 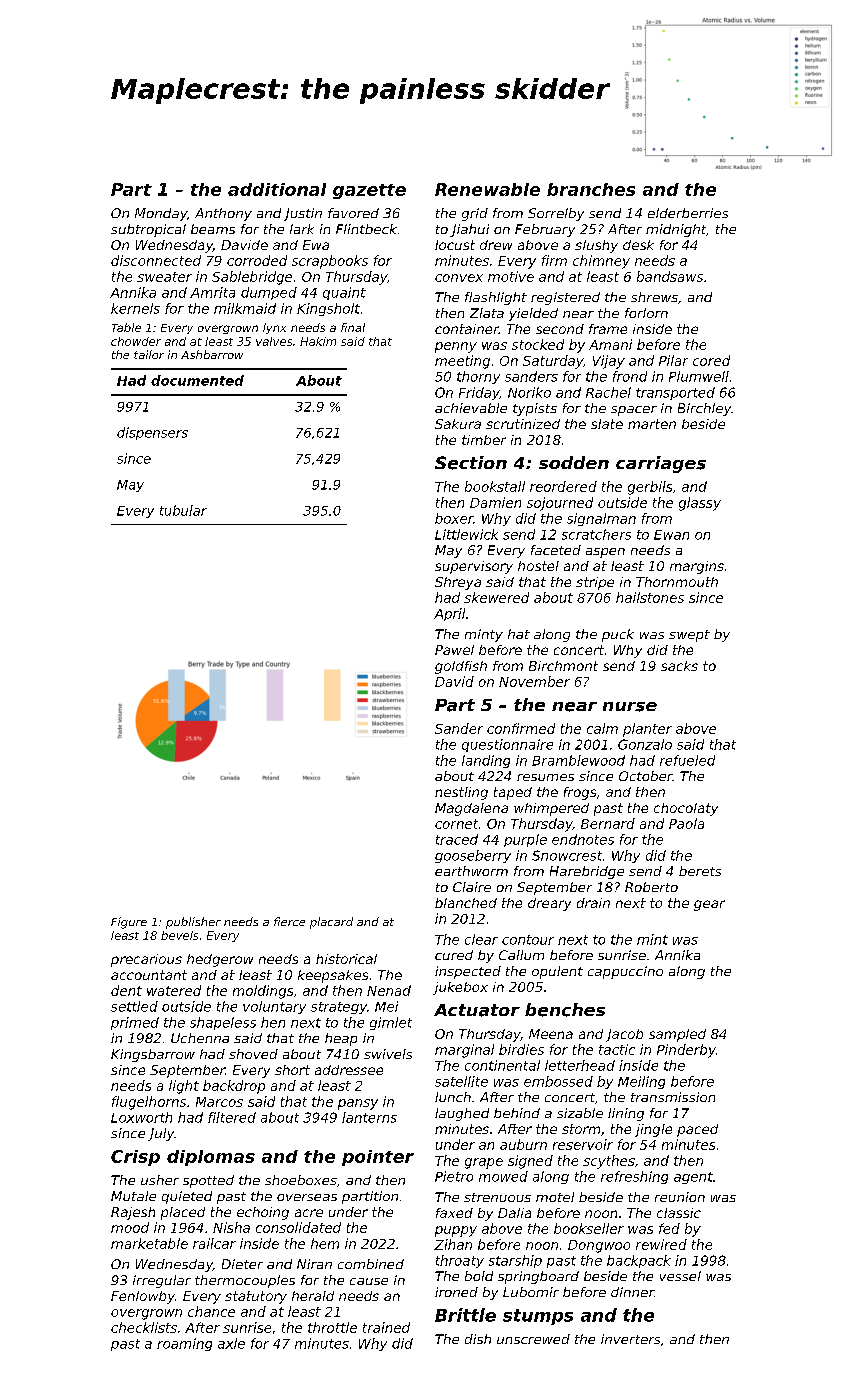 I want to click on paced, so click(x=697, y=1130).
